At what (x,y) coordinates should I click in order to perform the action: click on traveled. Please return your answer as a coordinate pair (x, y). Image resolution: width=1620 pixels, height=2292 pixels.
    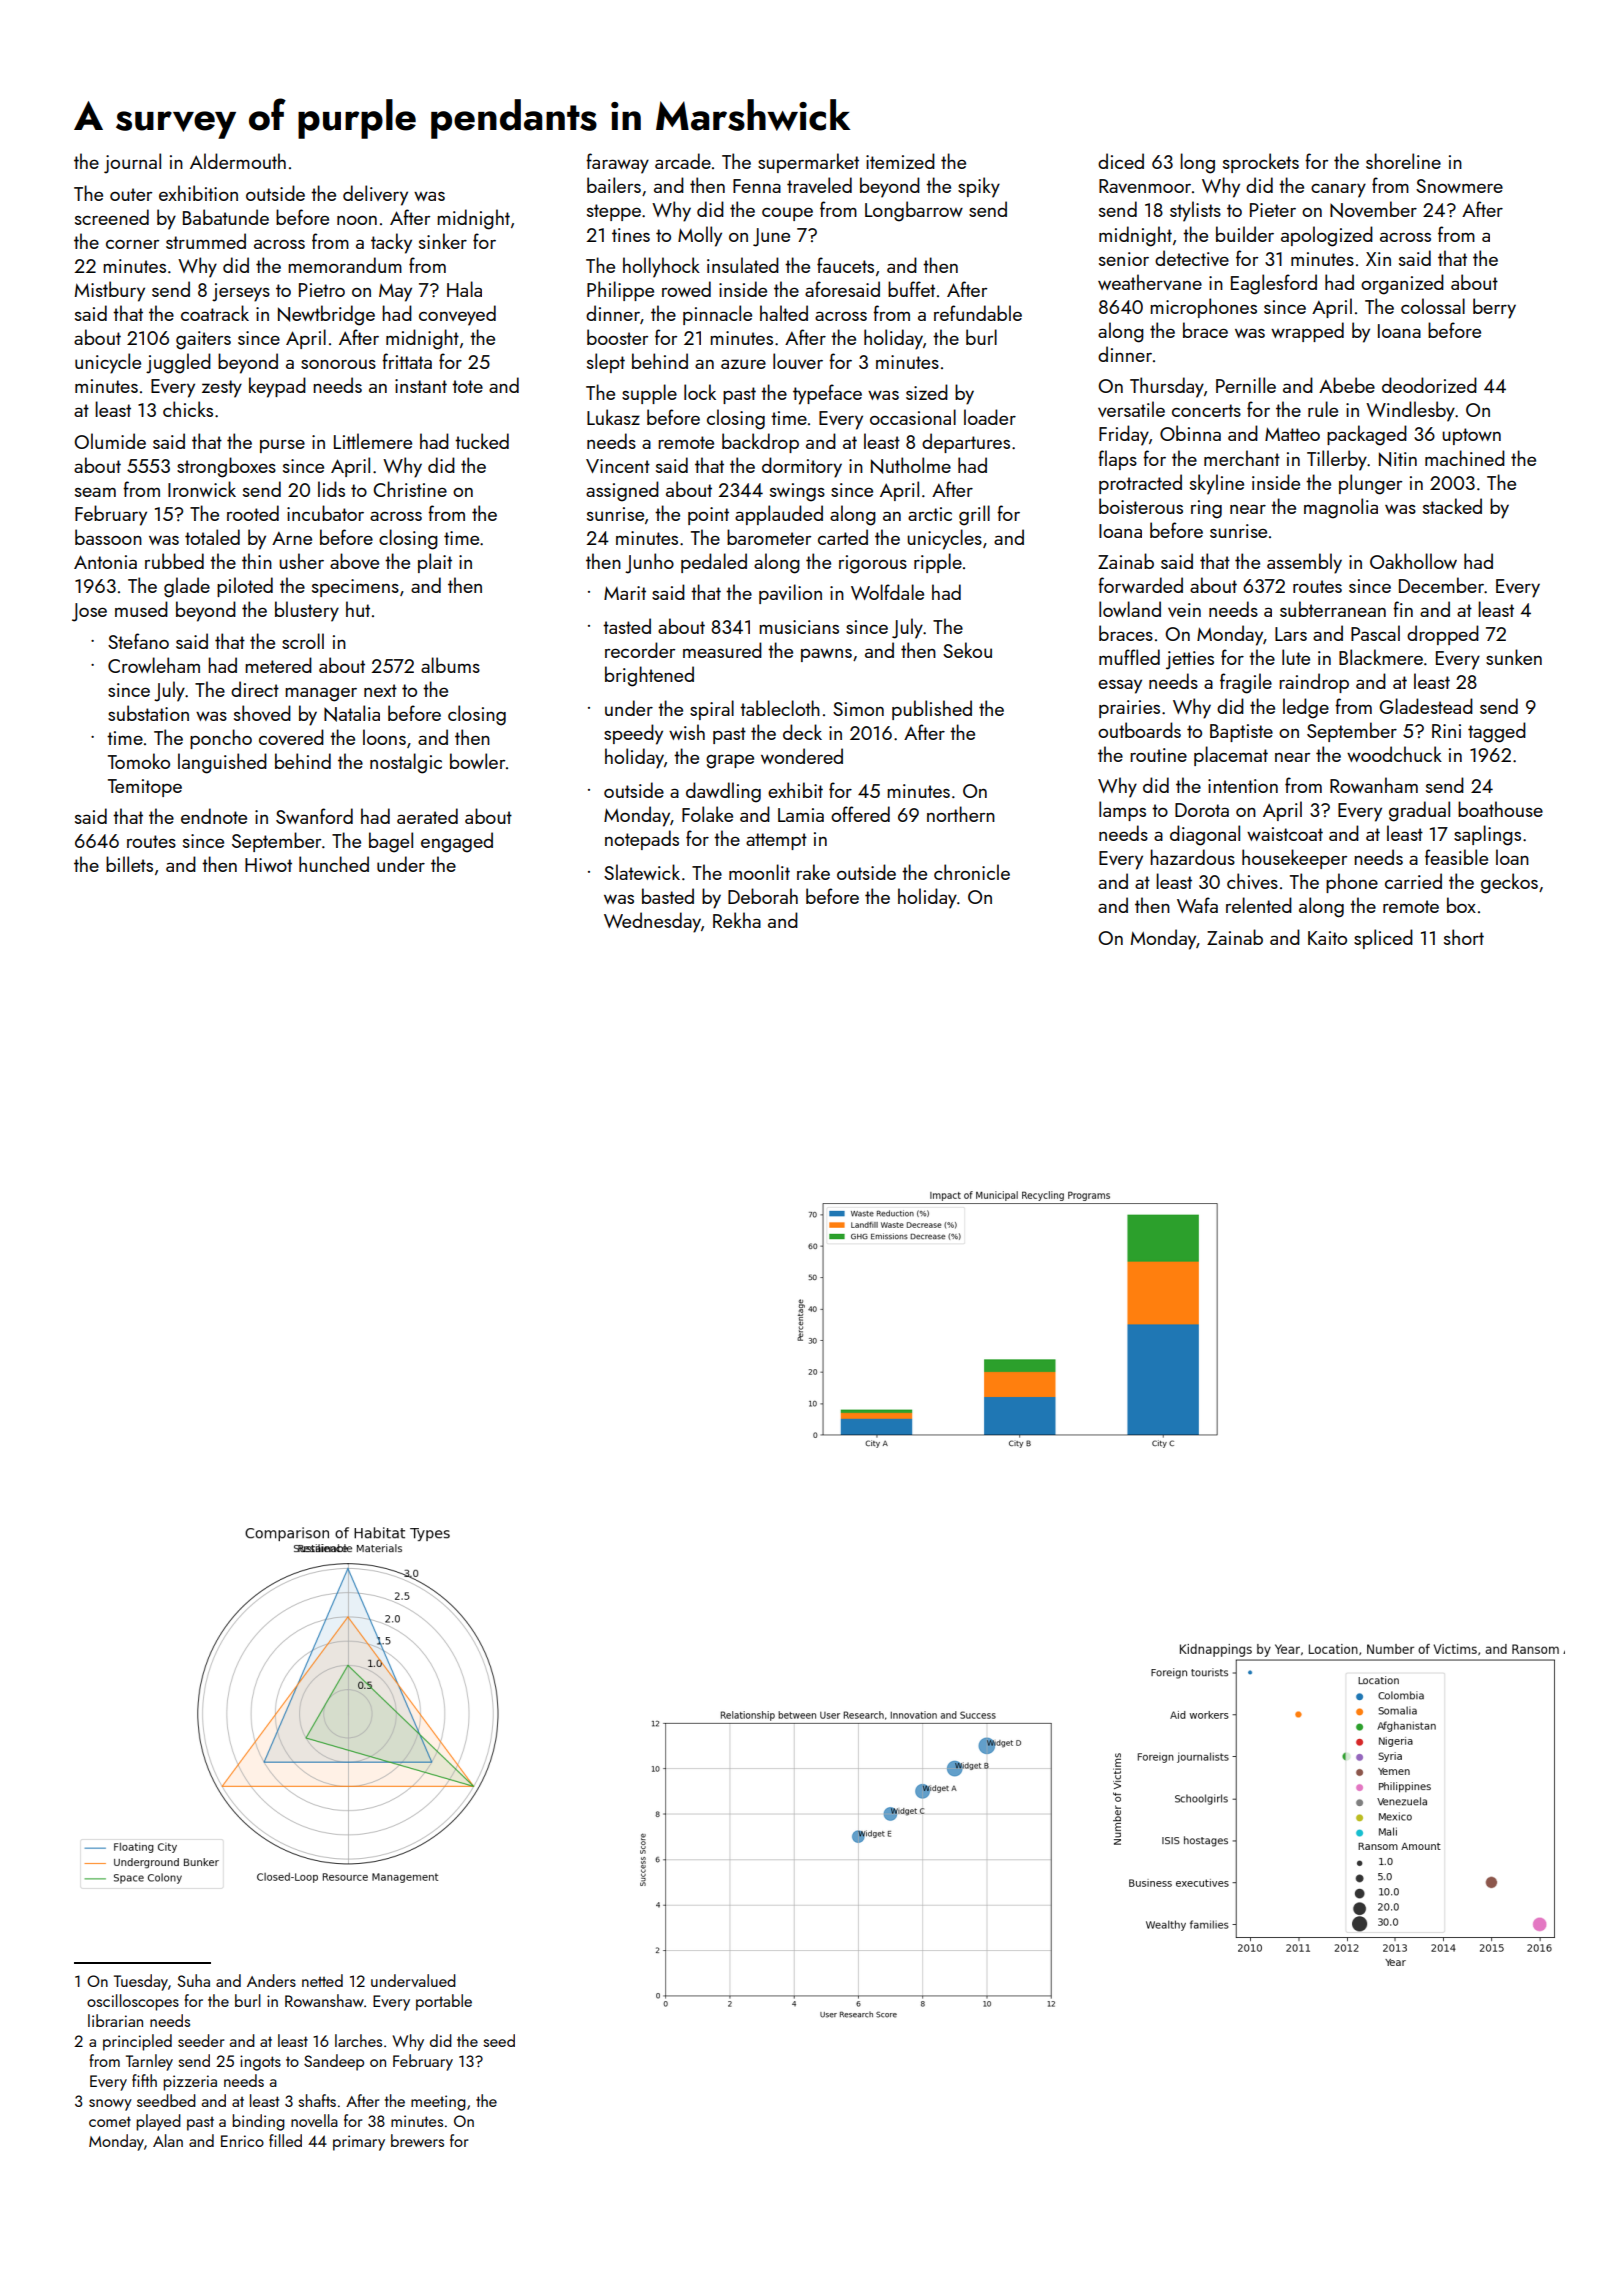
    Looking at the image, I should click on (819, 185).
